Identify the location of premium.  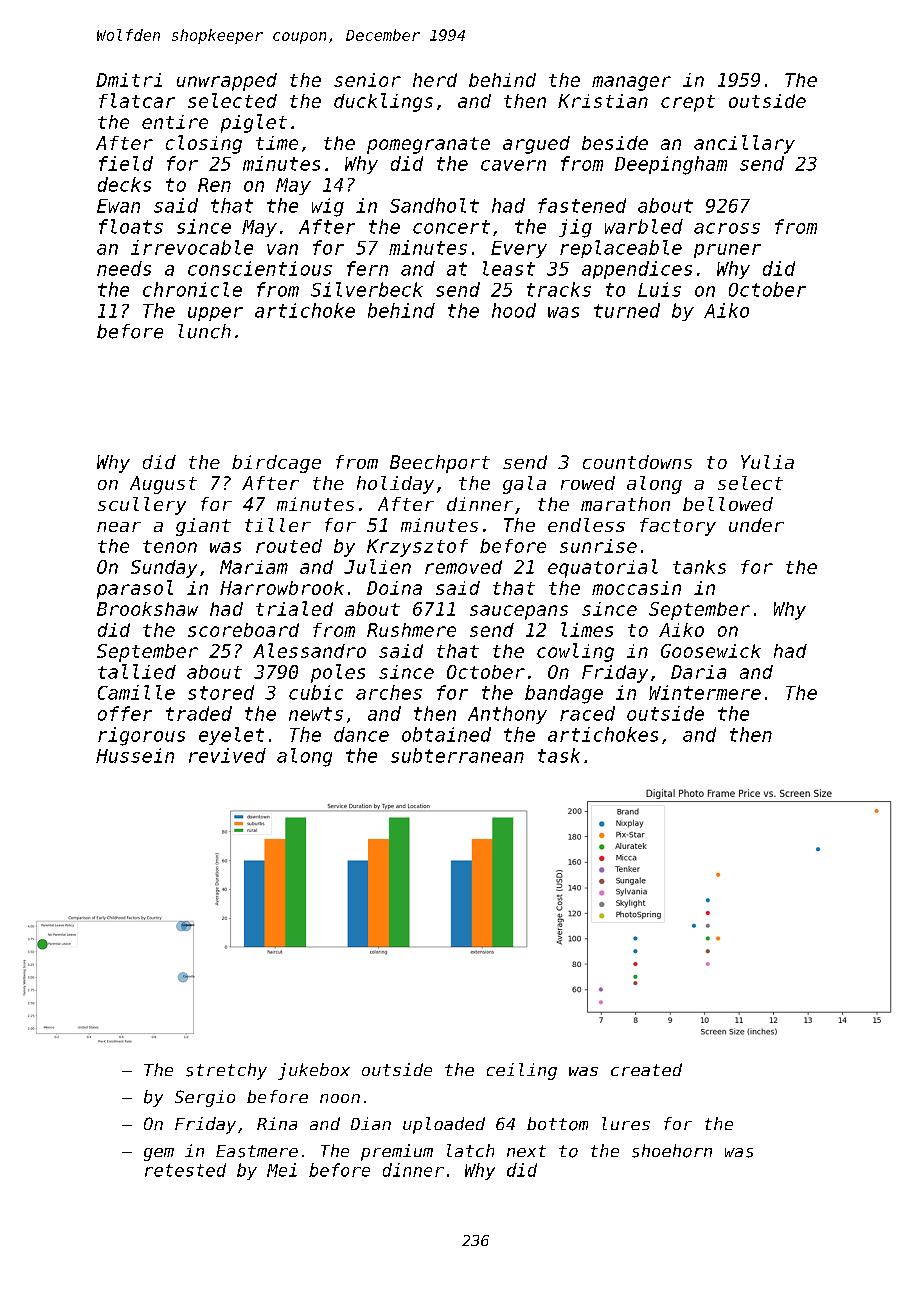
(397, 1152).
